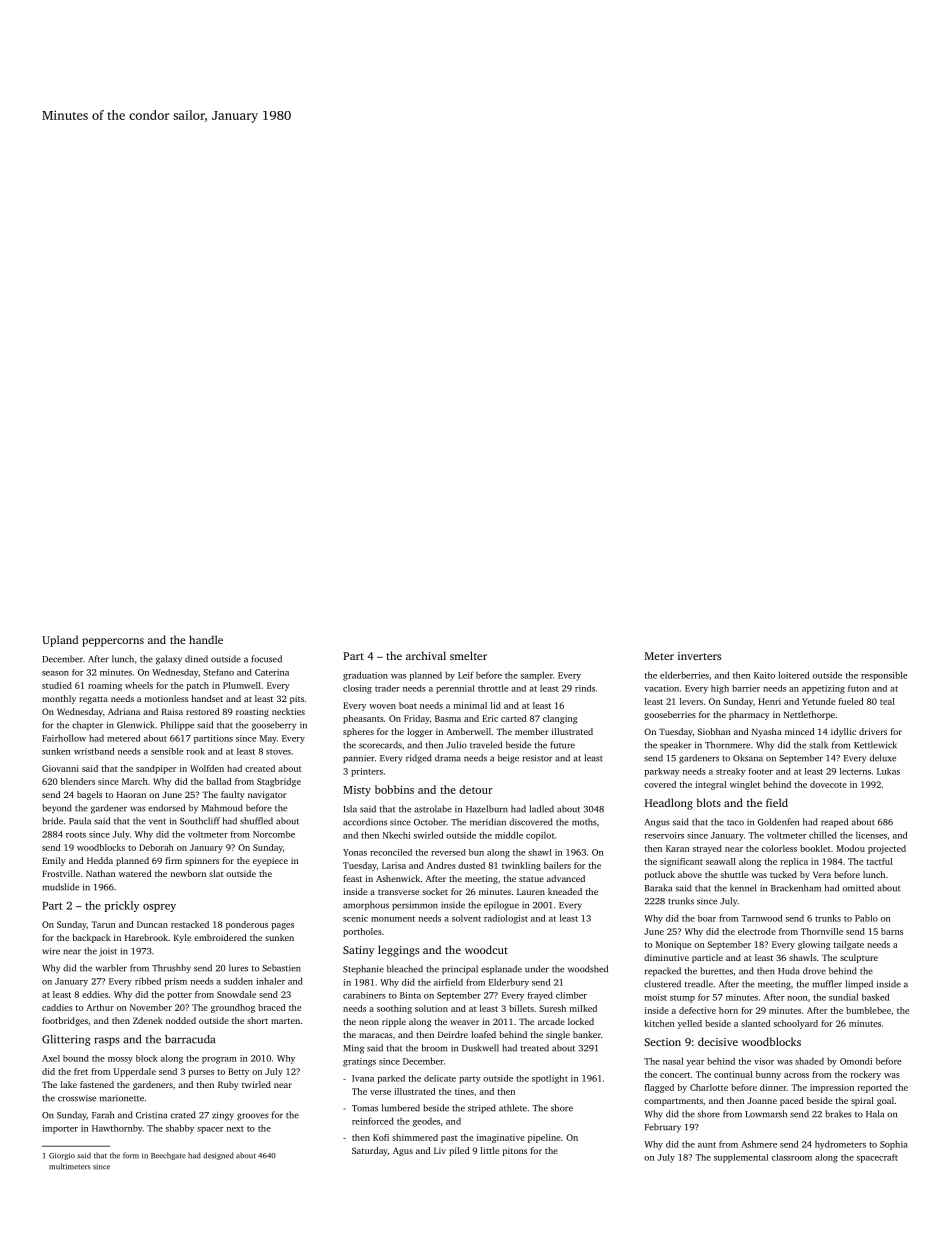 This image has height=1233, width=952. Describe the element at coordinates (219, 1060) in the image. I see `program` at that location.
